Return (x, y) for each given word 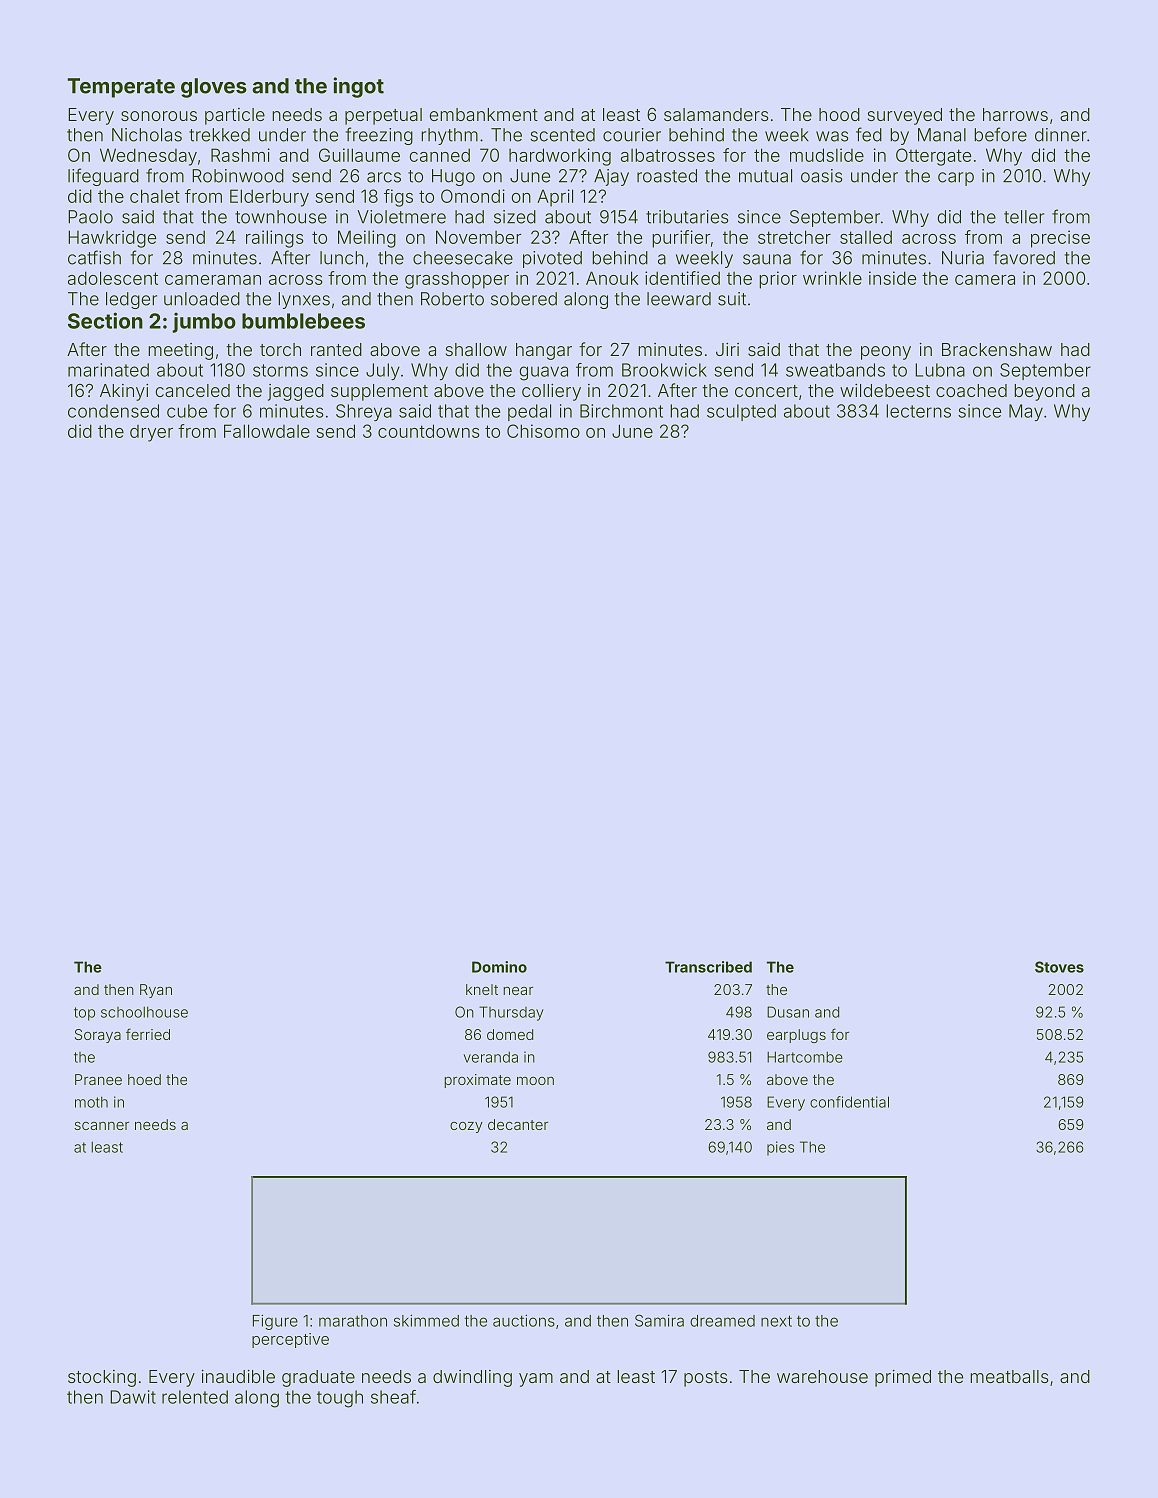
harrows (1015, 114)
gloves (214, 88)
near (518, 991)
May (1026, 412)
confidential (849, 1102)
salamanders (716, 114)
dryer (151, 433)
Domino (499, 967)
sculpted (741, 412)
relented (195, 1397)
